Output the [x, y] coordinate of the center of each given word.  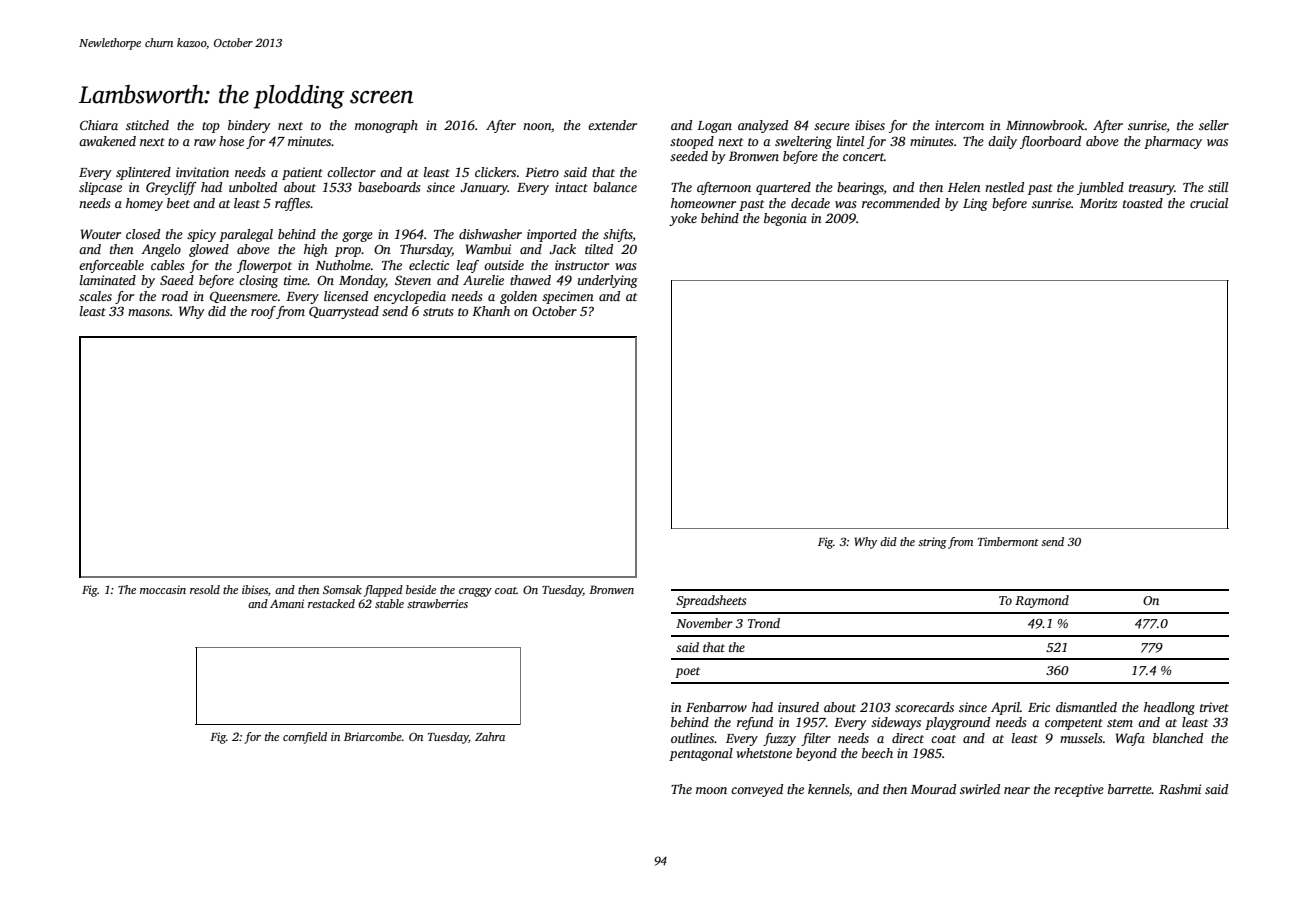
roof [263, 312]
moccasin [163, 589]
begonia [785, 219]
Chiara [99, 125]
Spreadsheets [711, 601]
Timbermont [1008, 541]
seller [1214, 125]
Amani [287, 603]
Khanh [491, 311]
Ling [975, 204]
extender [612, 125]
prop [348, 252]
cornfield [305, 738]
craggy [475, 592]
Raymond [1042, 601]
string [932, 543]
